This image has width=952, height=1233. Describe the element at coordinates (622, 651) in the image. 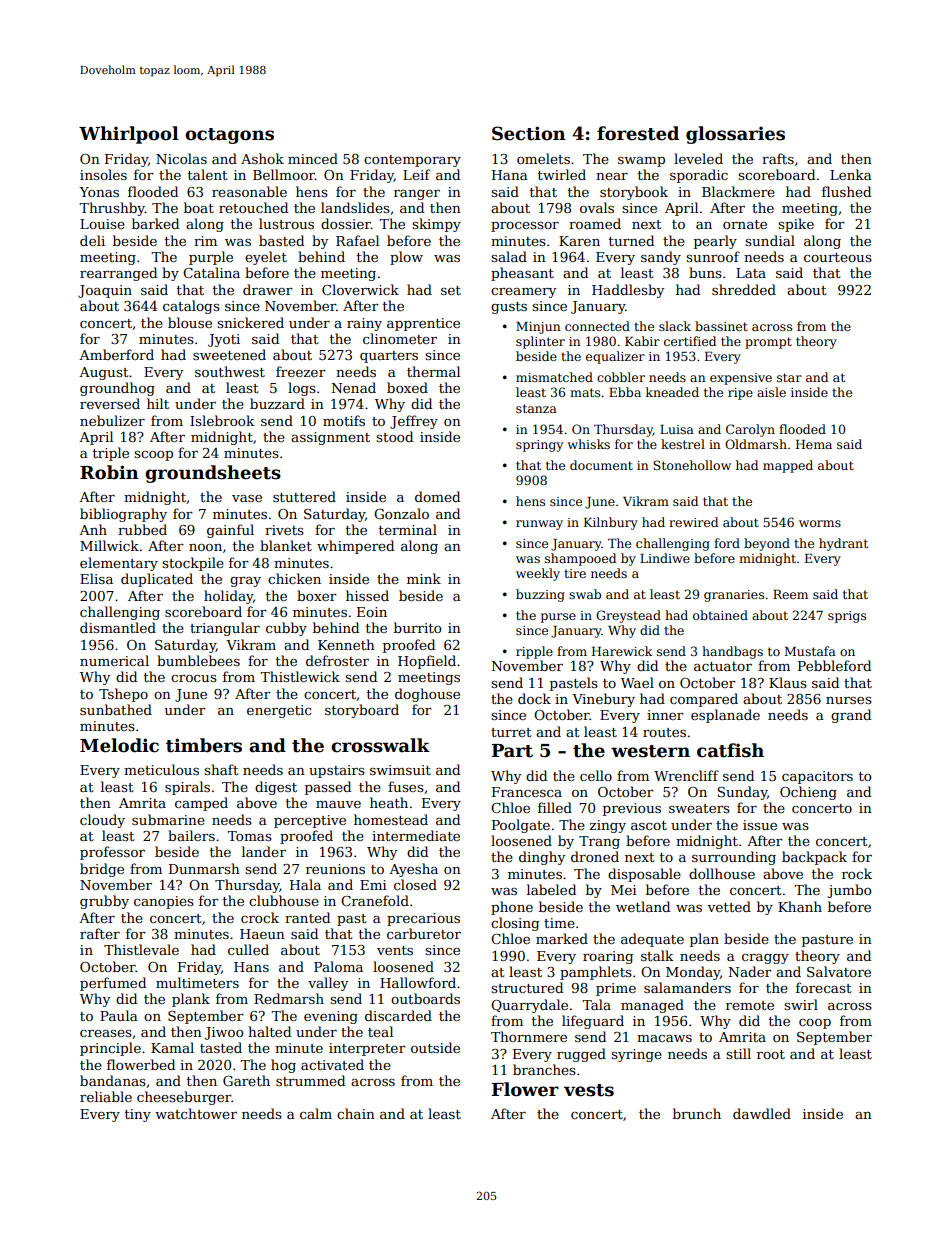

I see `Harewick` at that location.
